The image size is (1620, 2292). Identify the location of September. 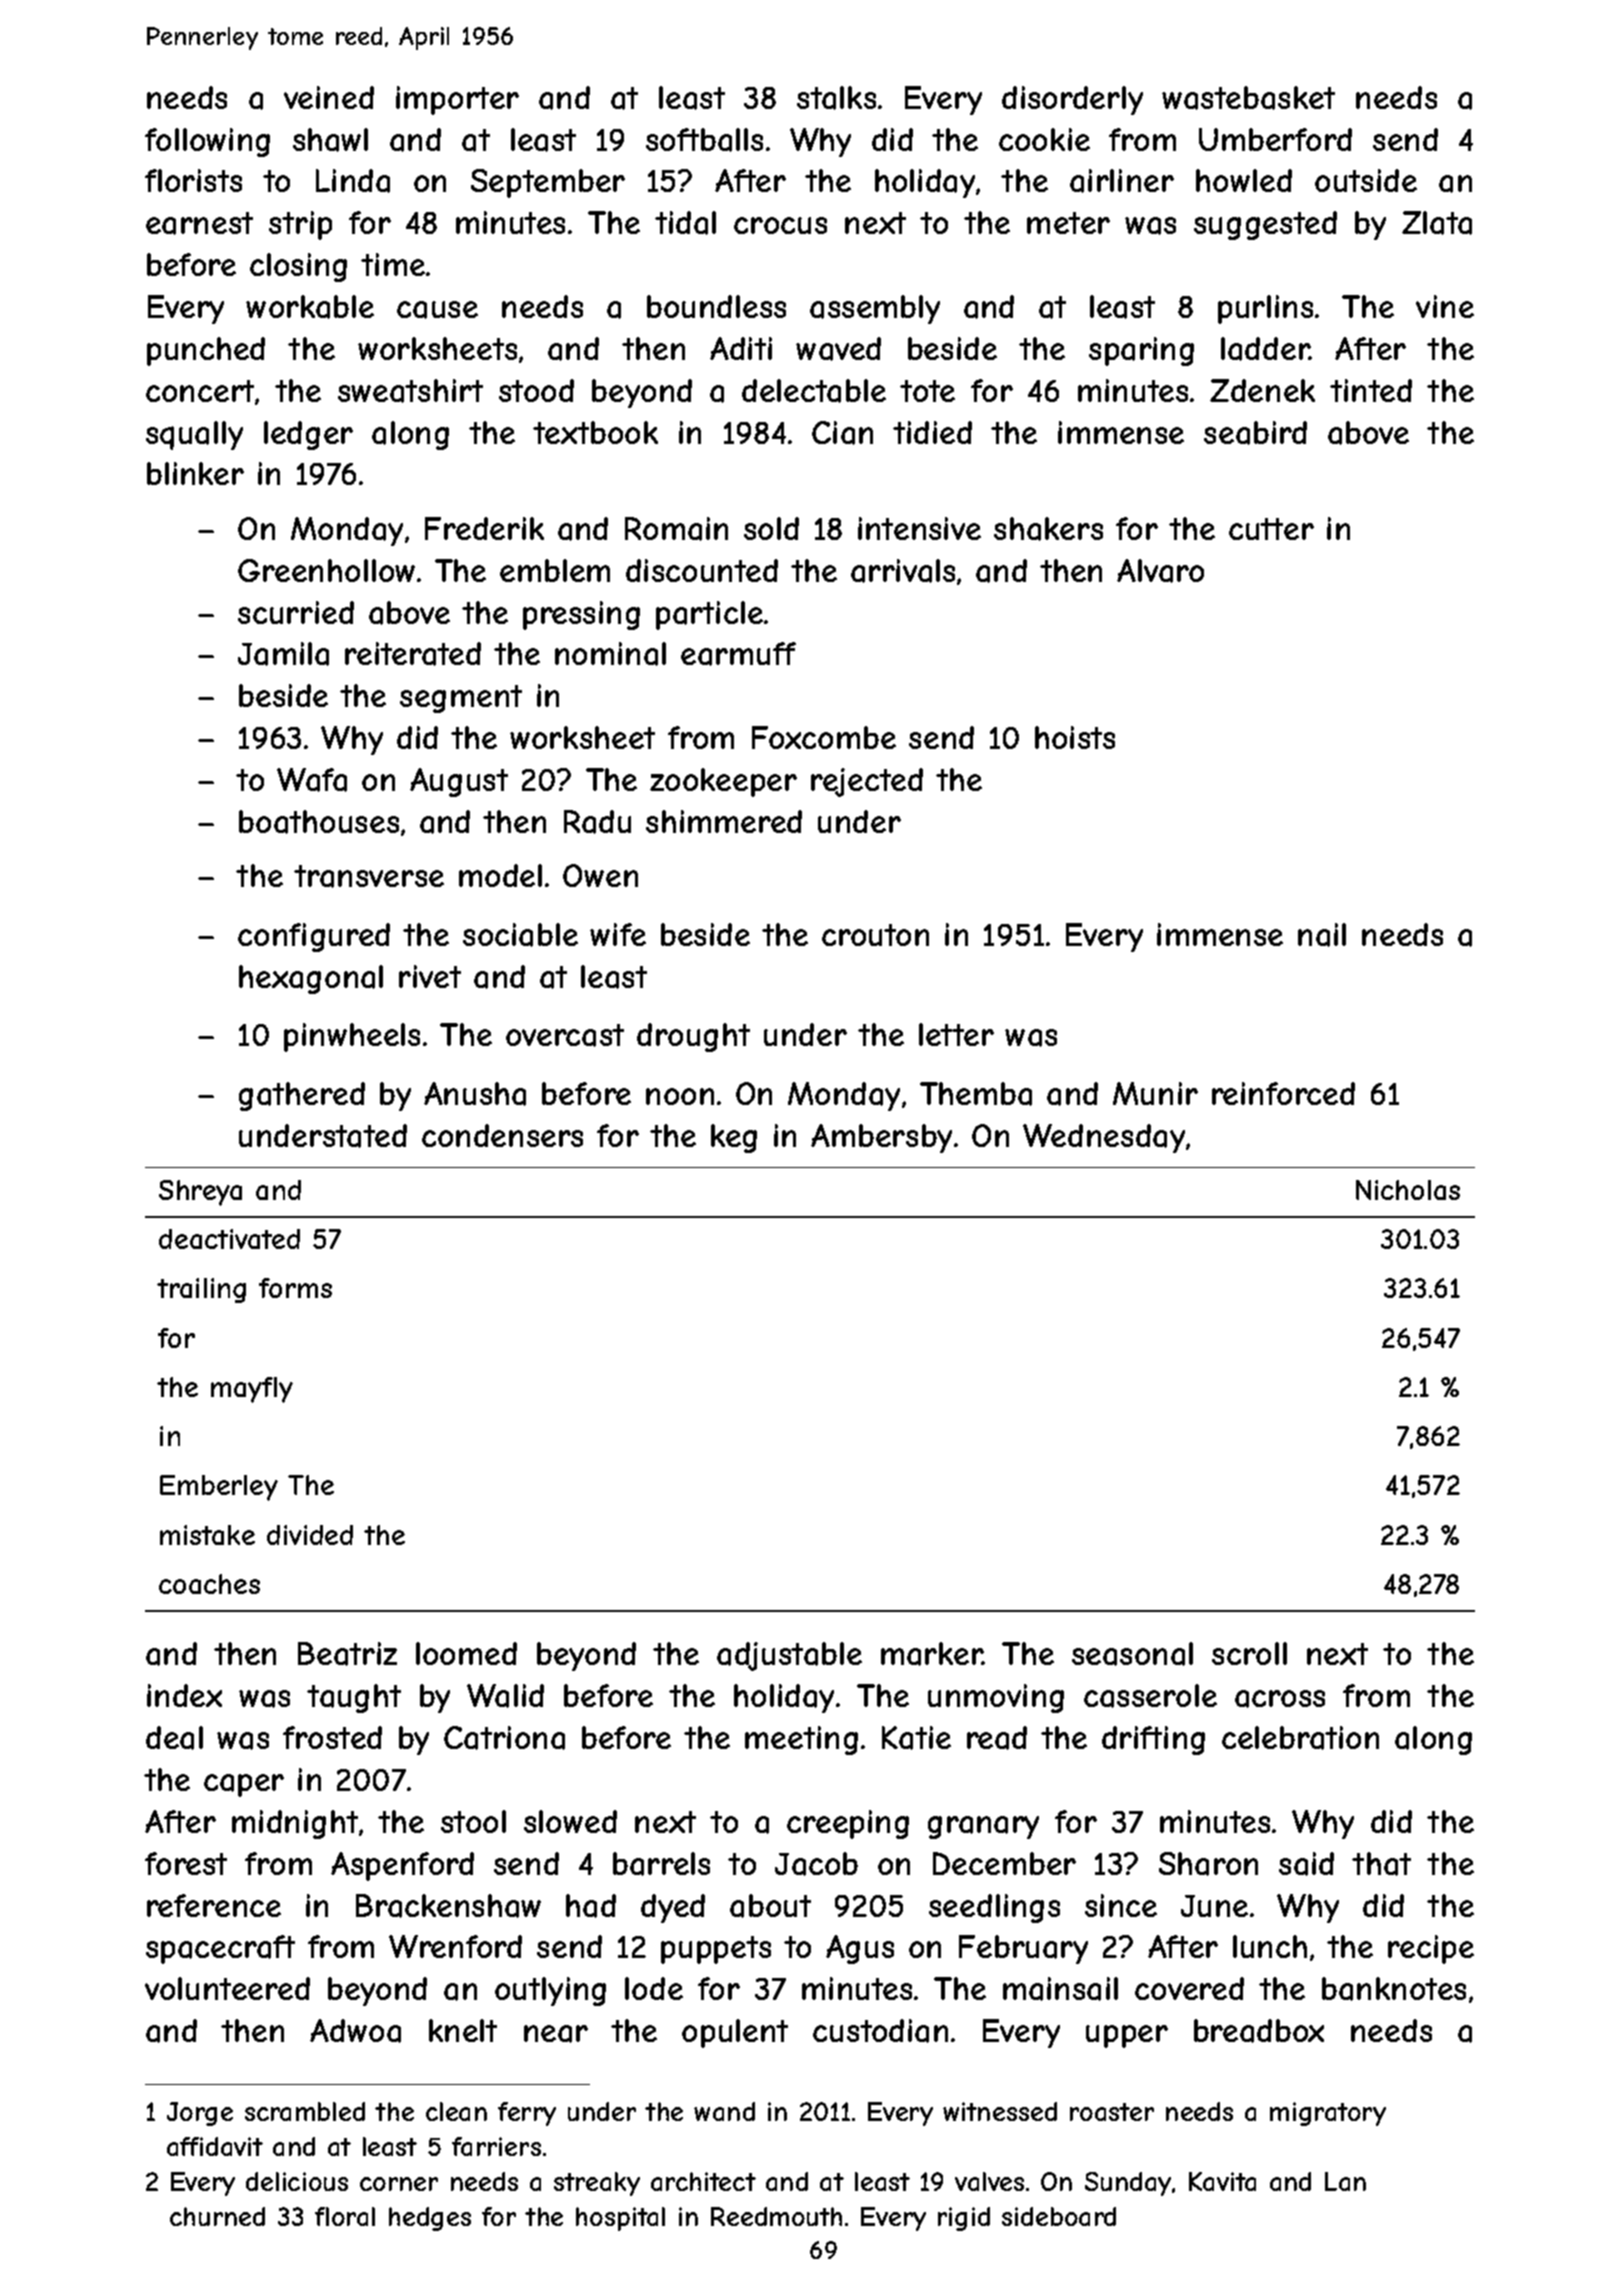
(548, 183).
